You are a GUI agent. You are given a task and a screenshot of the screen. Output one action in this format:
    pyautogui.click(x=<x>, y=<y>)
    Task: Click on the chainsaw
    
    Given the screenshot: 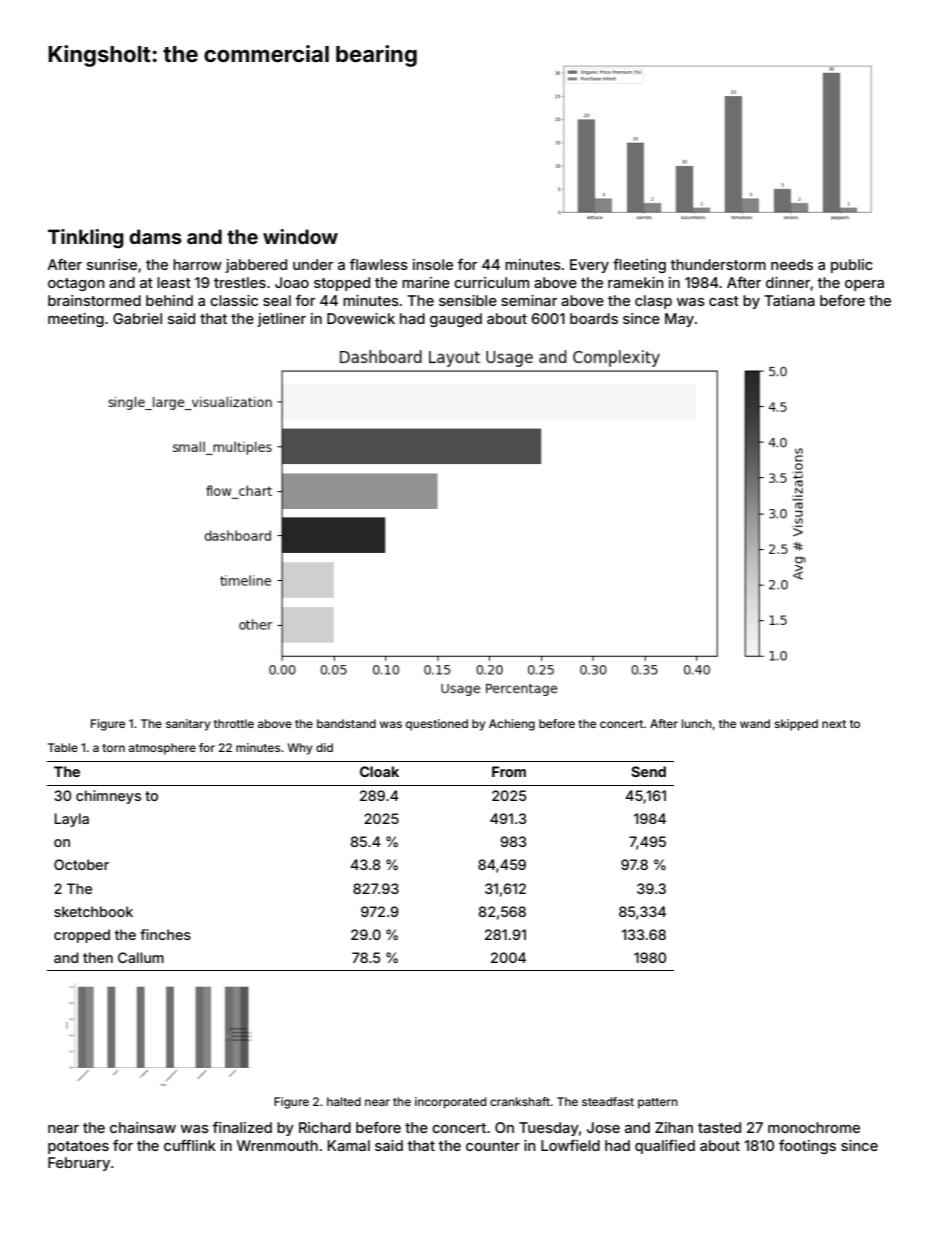 What is the action you would take?
    pyautogui.click(x=143, y=1127)
